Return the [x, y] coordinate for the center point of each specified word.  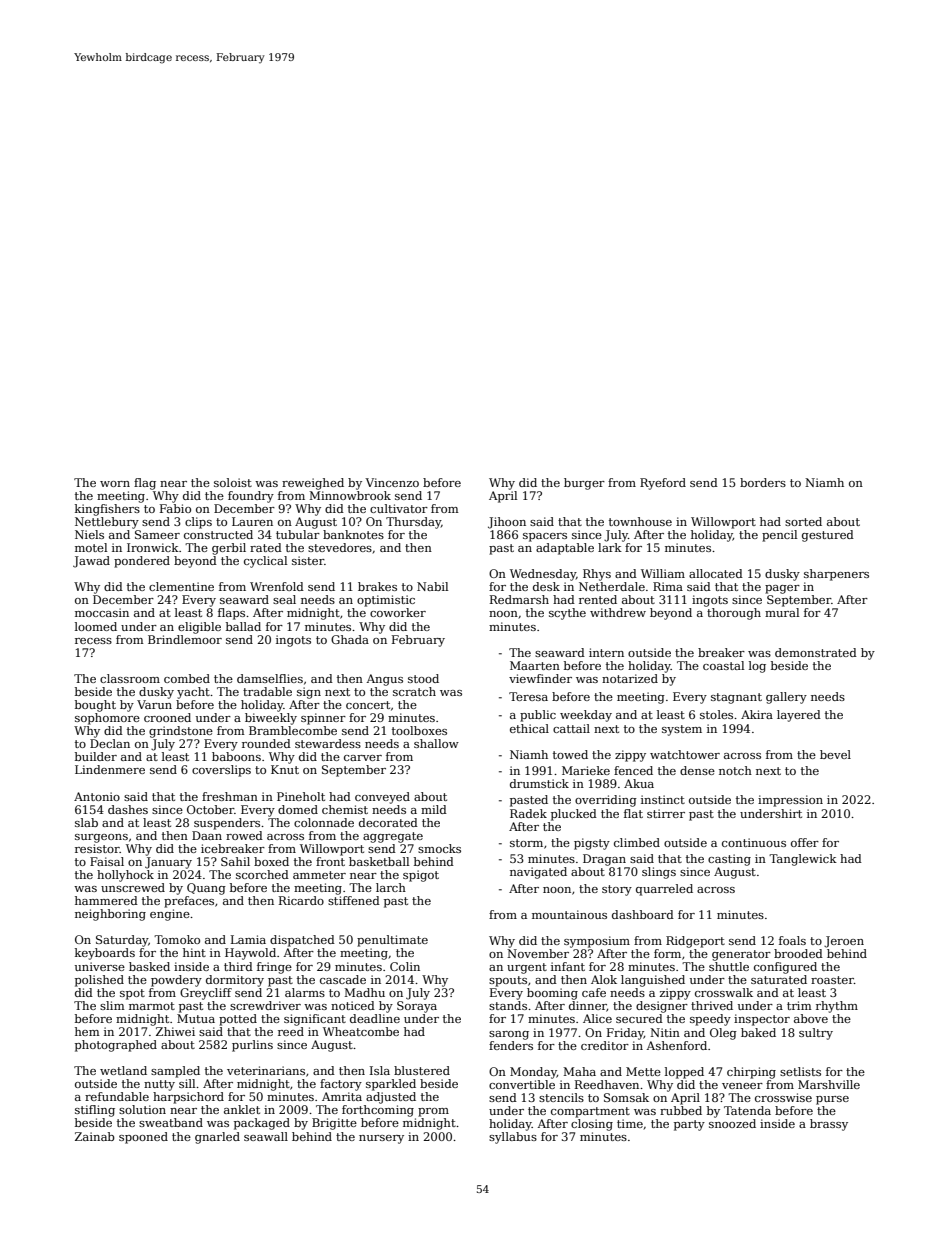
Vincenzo [392, 482]
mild [434, 809]
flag [145, 484]
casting [729, 860]
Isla [380, 1070]
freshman [230, 796]
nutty [159, 1085]
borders [763, 482]
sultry [816, 1034]
